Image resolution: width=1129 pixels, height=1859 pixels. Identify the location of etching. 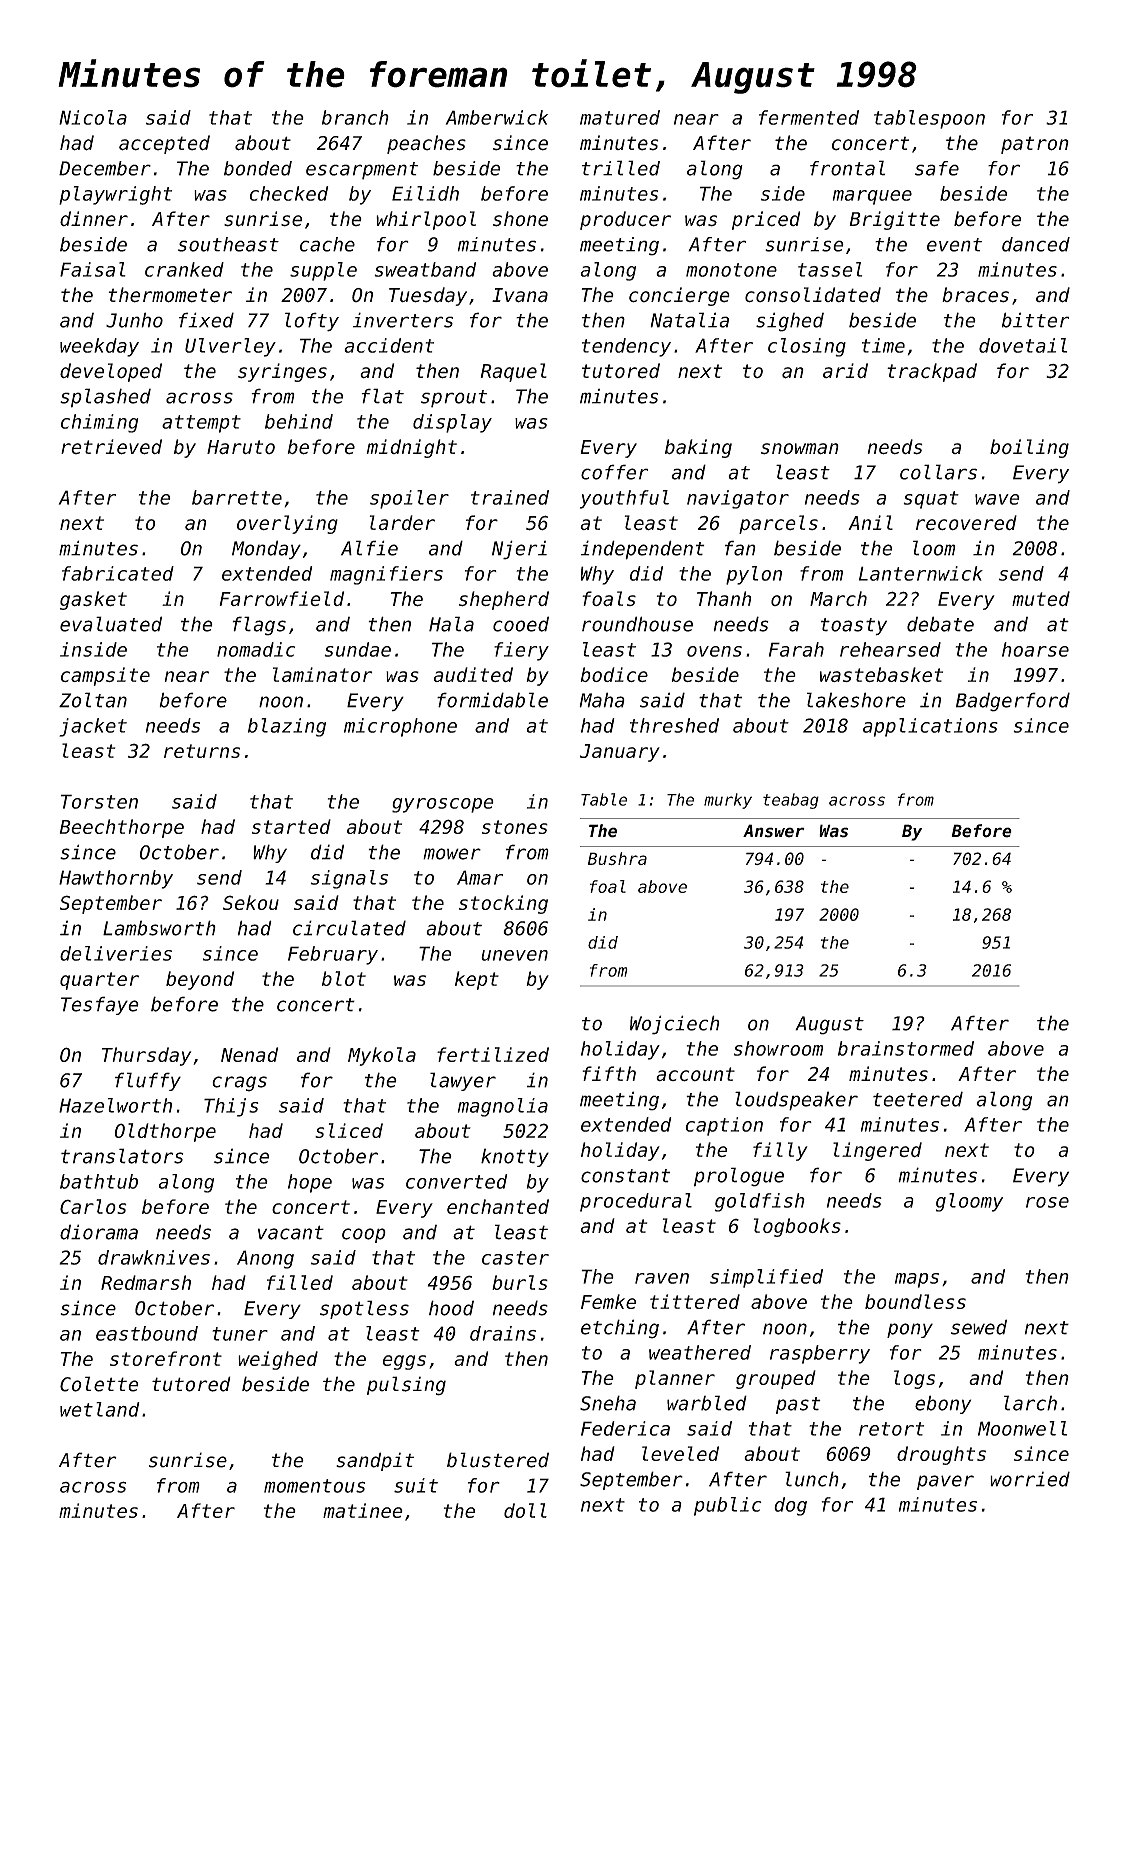
(620, 1329).
